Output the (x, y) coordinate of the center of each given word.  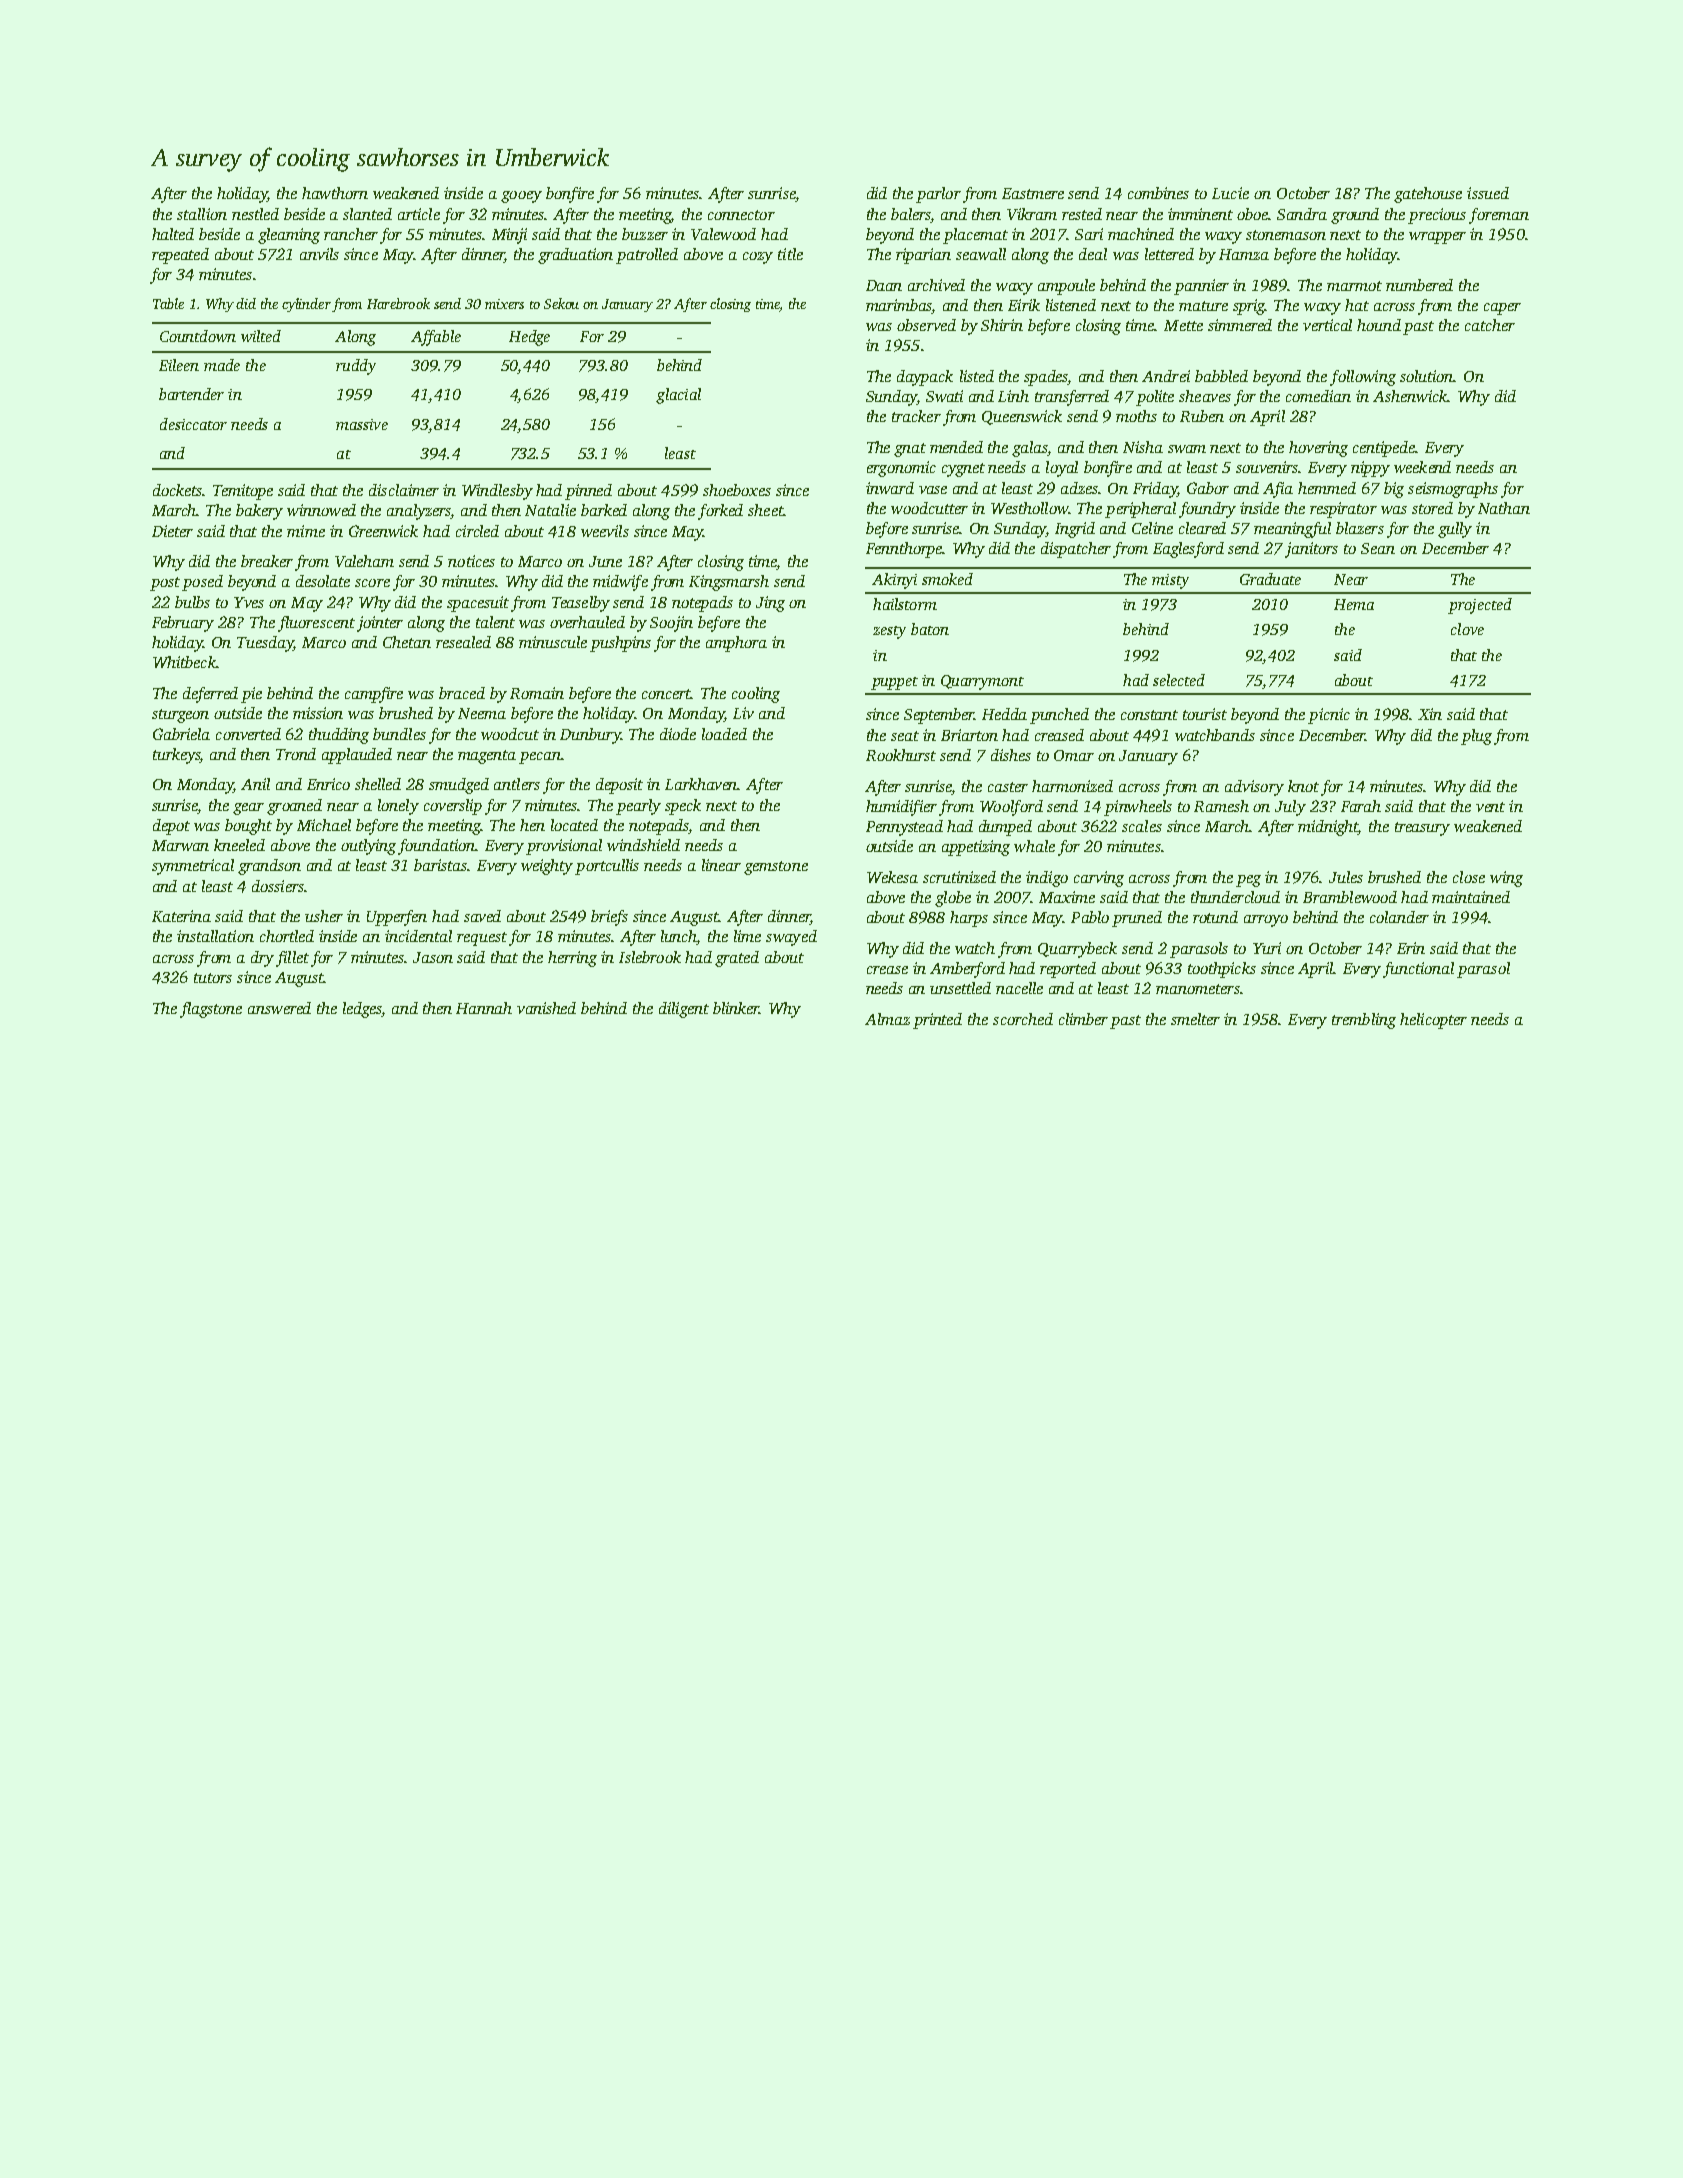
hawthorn (335, 193)
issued (1488, 193)
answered (279, 1008)
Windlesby (497, 492)
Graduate (1270, 579)
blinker (736, 1008)
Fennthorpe (904, 550)
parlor (938, 195)
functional (1418, 970)
